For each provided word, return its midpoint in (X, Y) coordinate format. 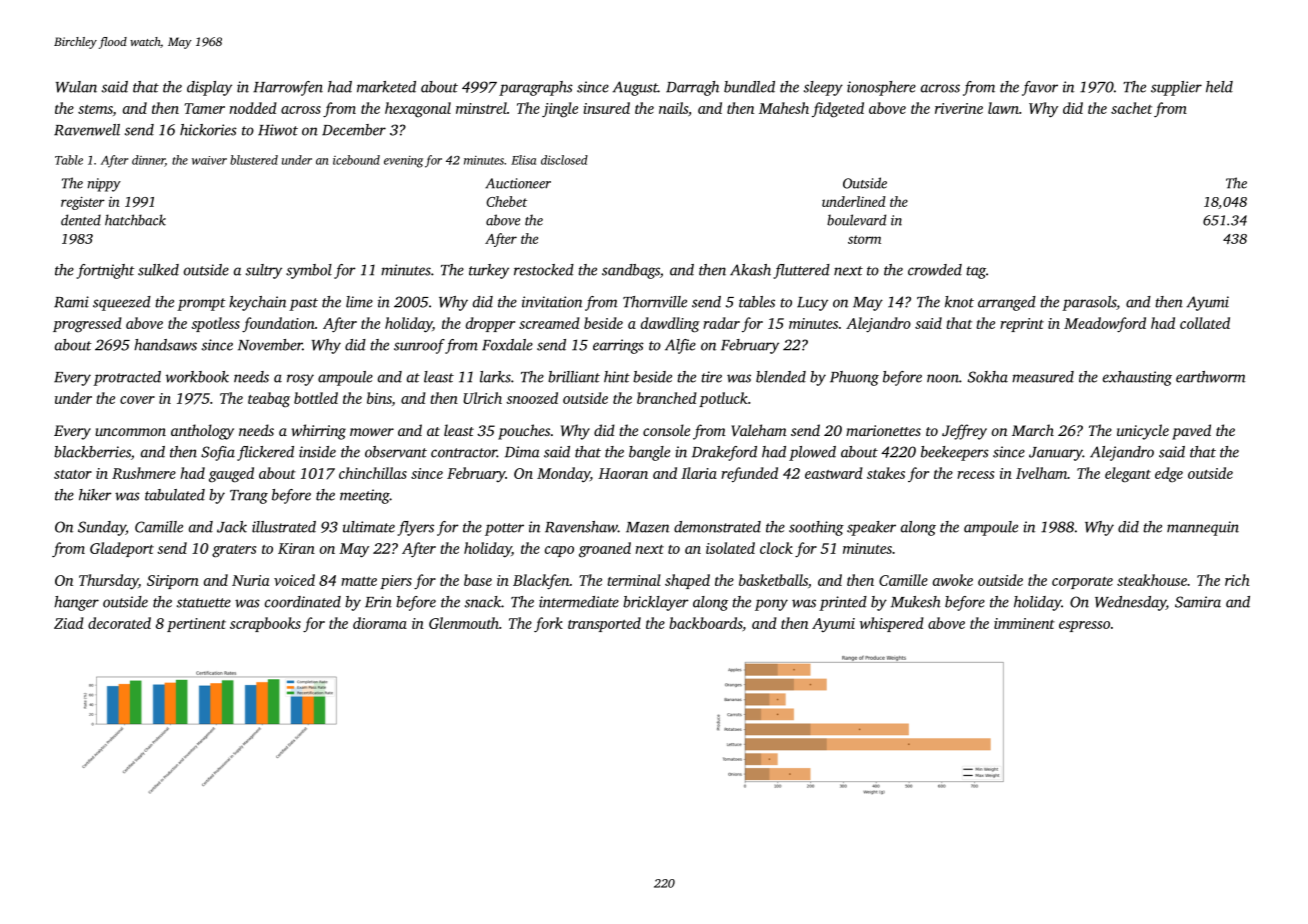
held (1219, 87)
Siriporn (173, 582)
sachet (1131, 108)
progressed (87, 325)
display (209, 88)
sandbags (631, 271)
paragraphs (536, 88)
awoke (953, 580)
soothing (816, 528)
